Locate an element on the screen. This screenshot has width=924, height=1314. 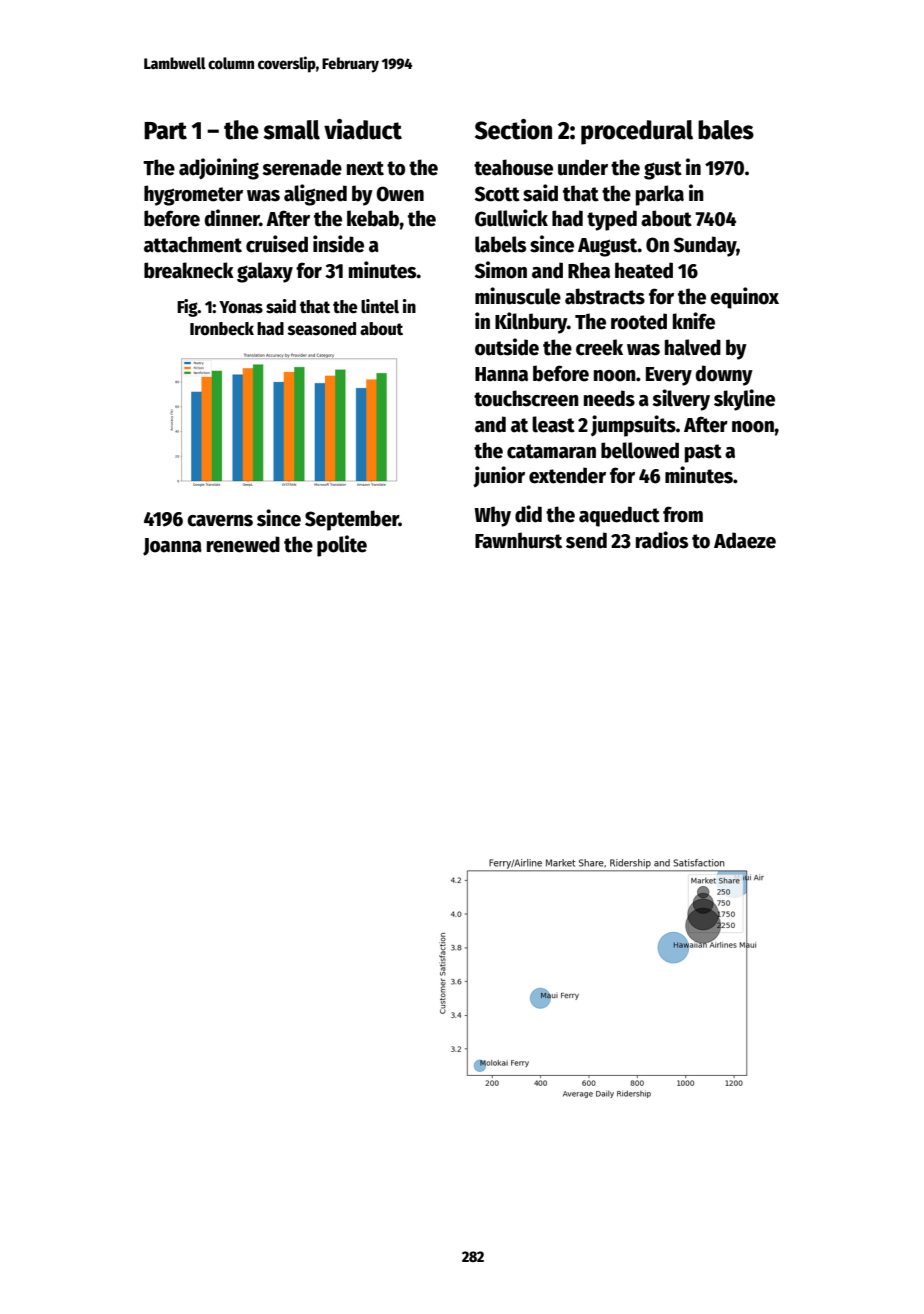
seasoned is located at coordinates (322, 329).
